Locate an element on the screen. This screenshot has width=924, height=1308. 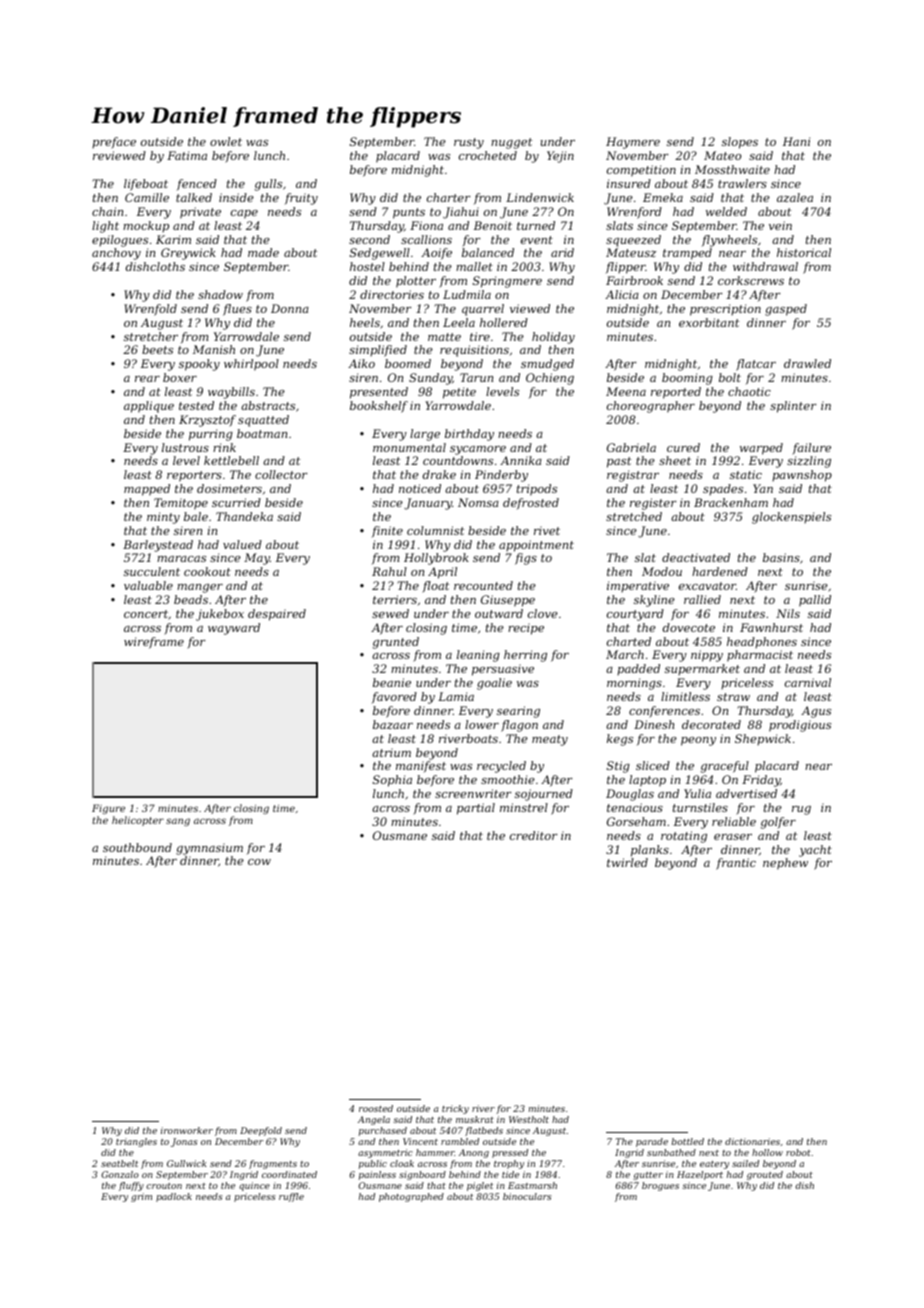
padlock is located at coordinates (174, 1197).
